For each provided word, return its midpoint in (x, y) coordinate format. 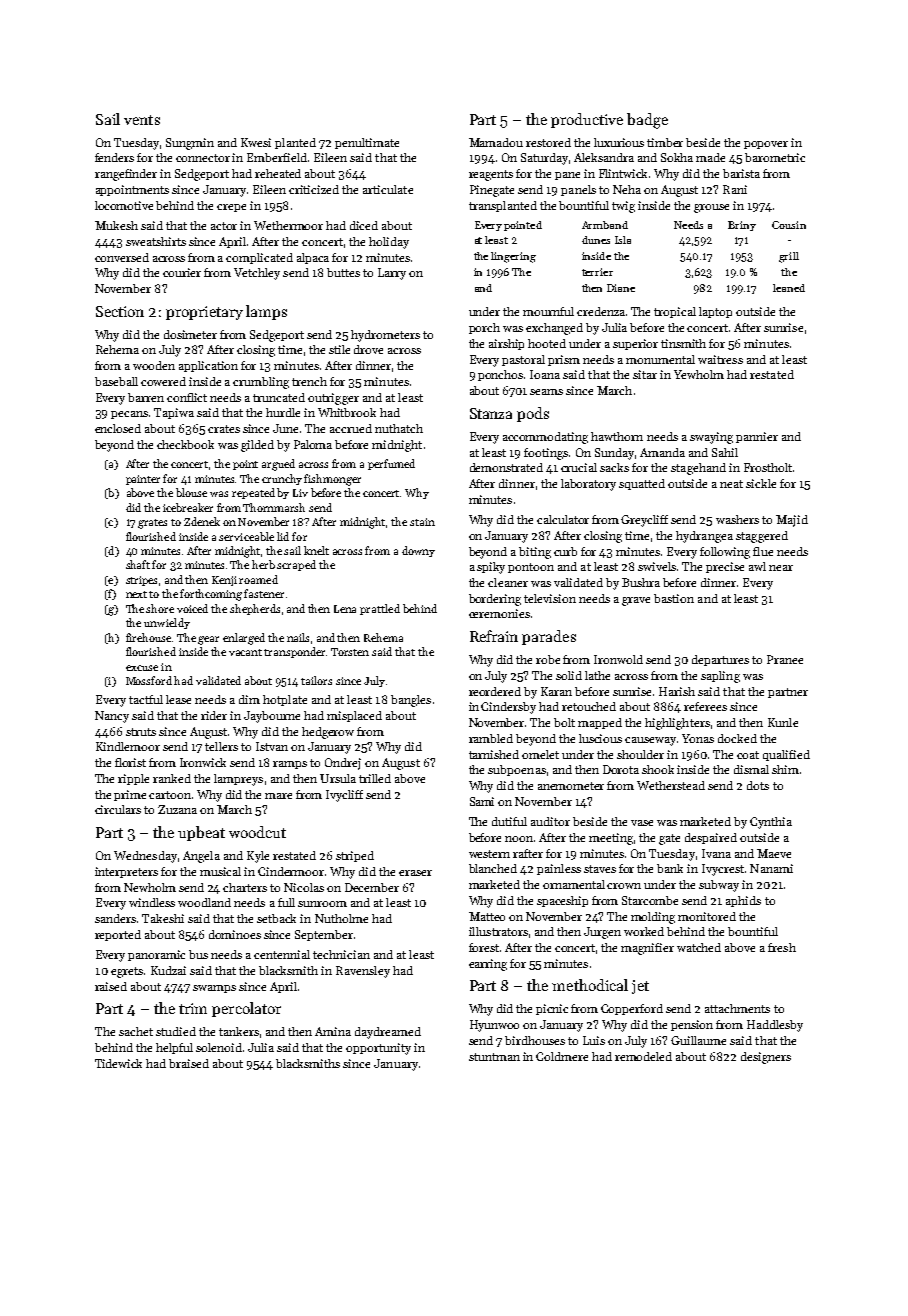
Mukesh (116, 225)
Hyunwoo (494, 1026)
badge (647, 121)
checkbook (185, 444)
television (550, 598)
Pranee (785, 659)
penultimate (367, 143)
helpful (174, 1048)
